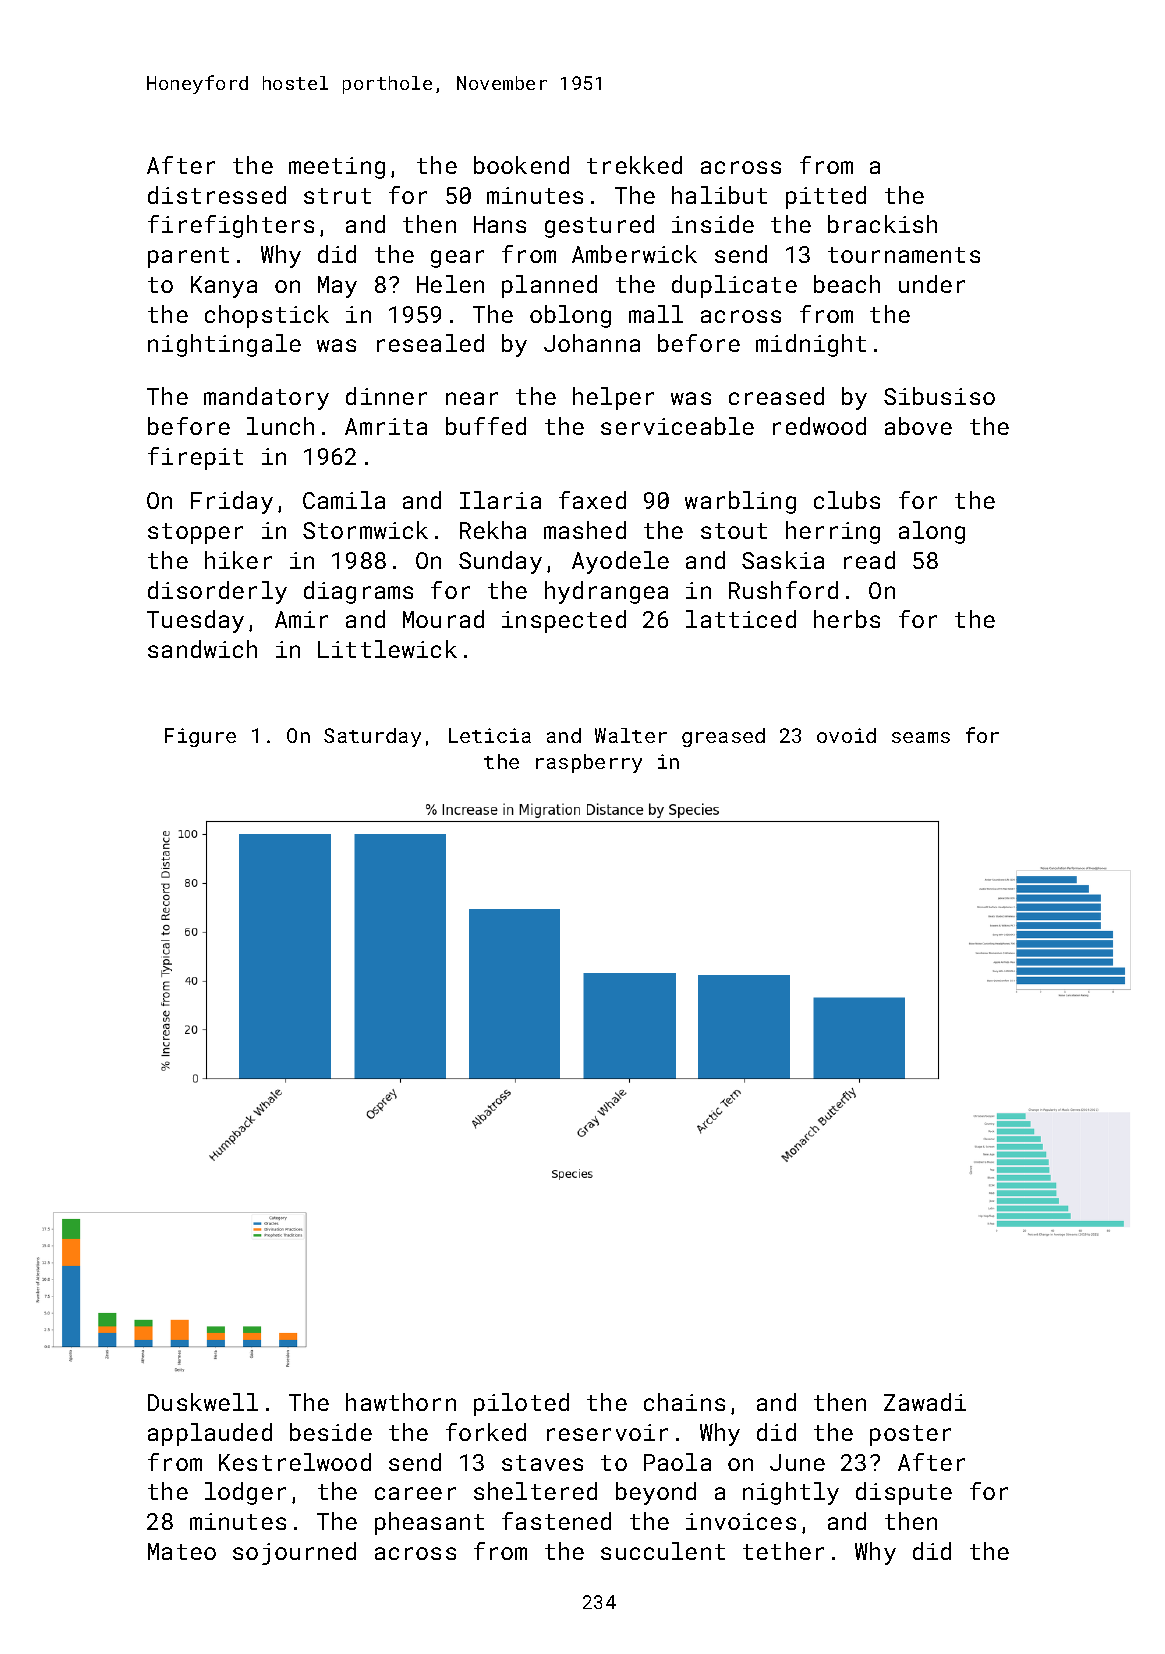 This document has width=1165, height=1654. What do you see at coordinates (634, 165) in the document?
I see `trekked` at bounding box center [634, 165].
